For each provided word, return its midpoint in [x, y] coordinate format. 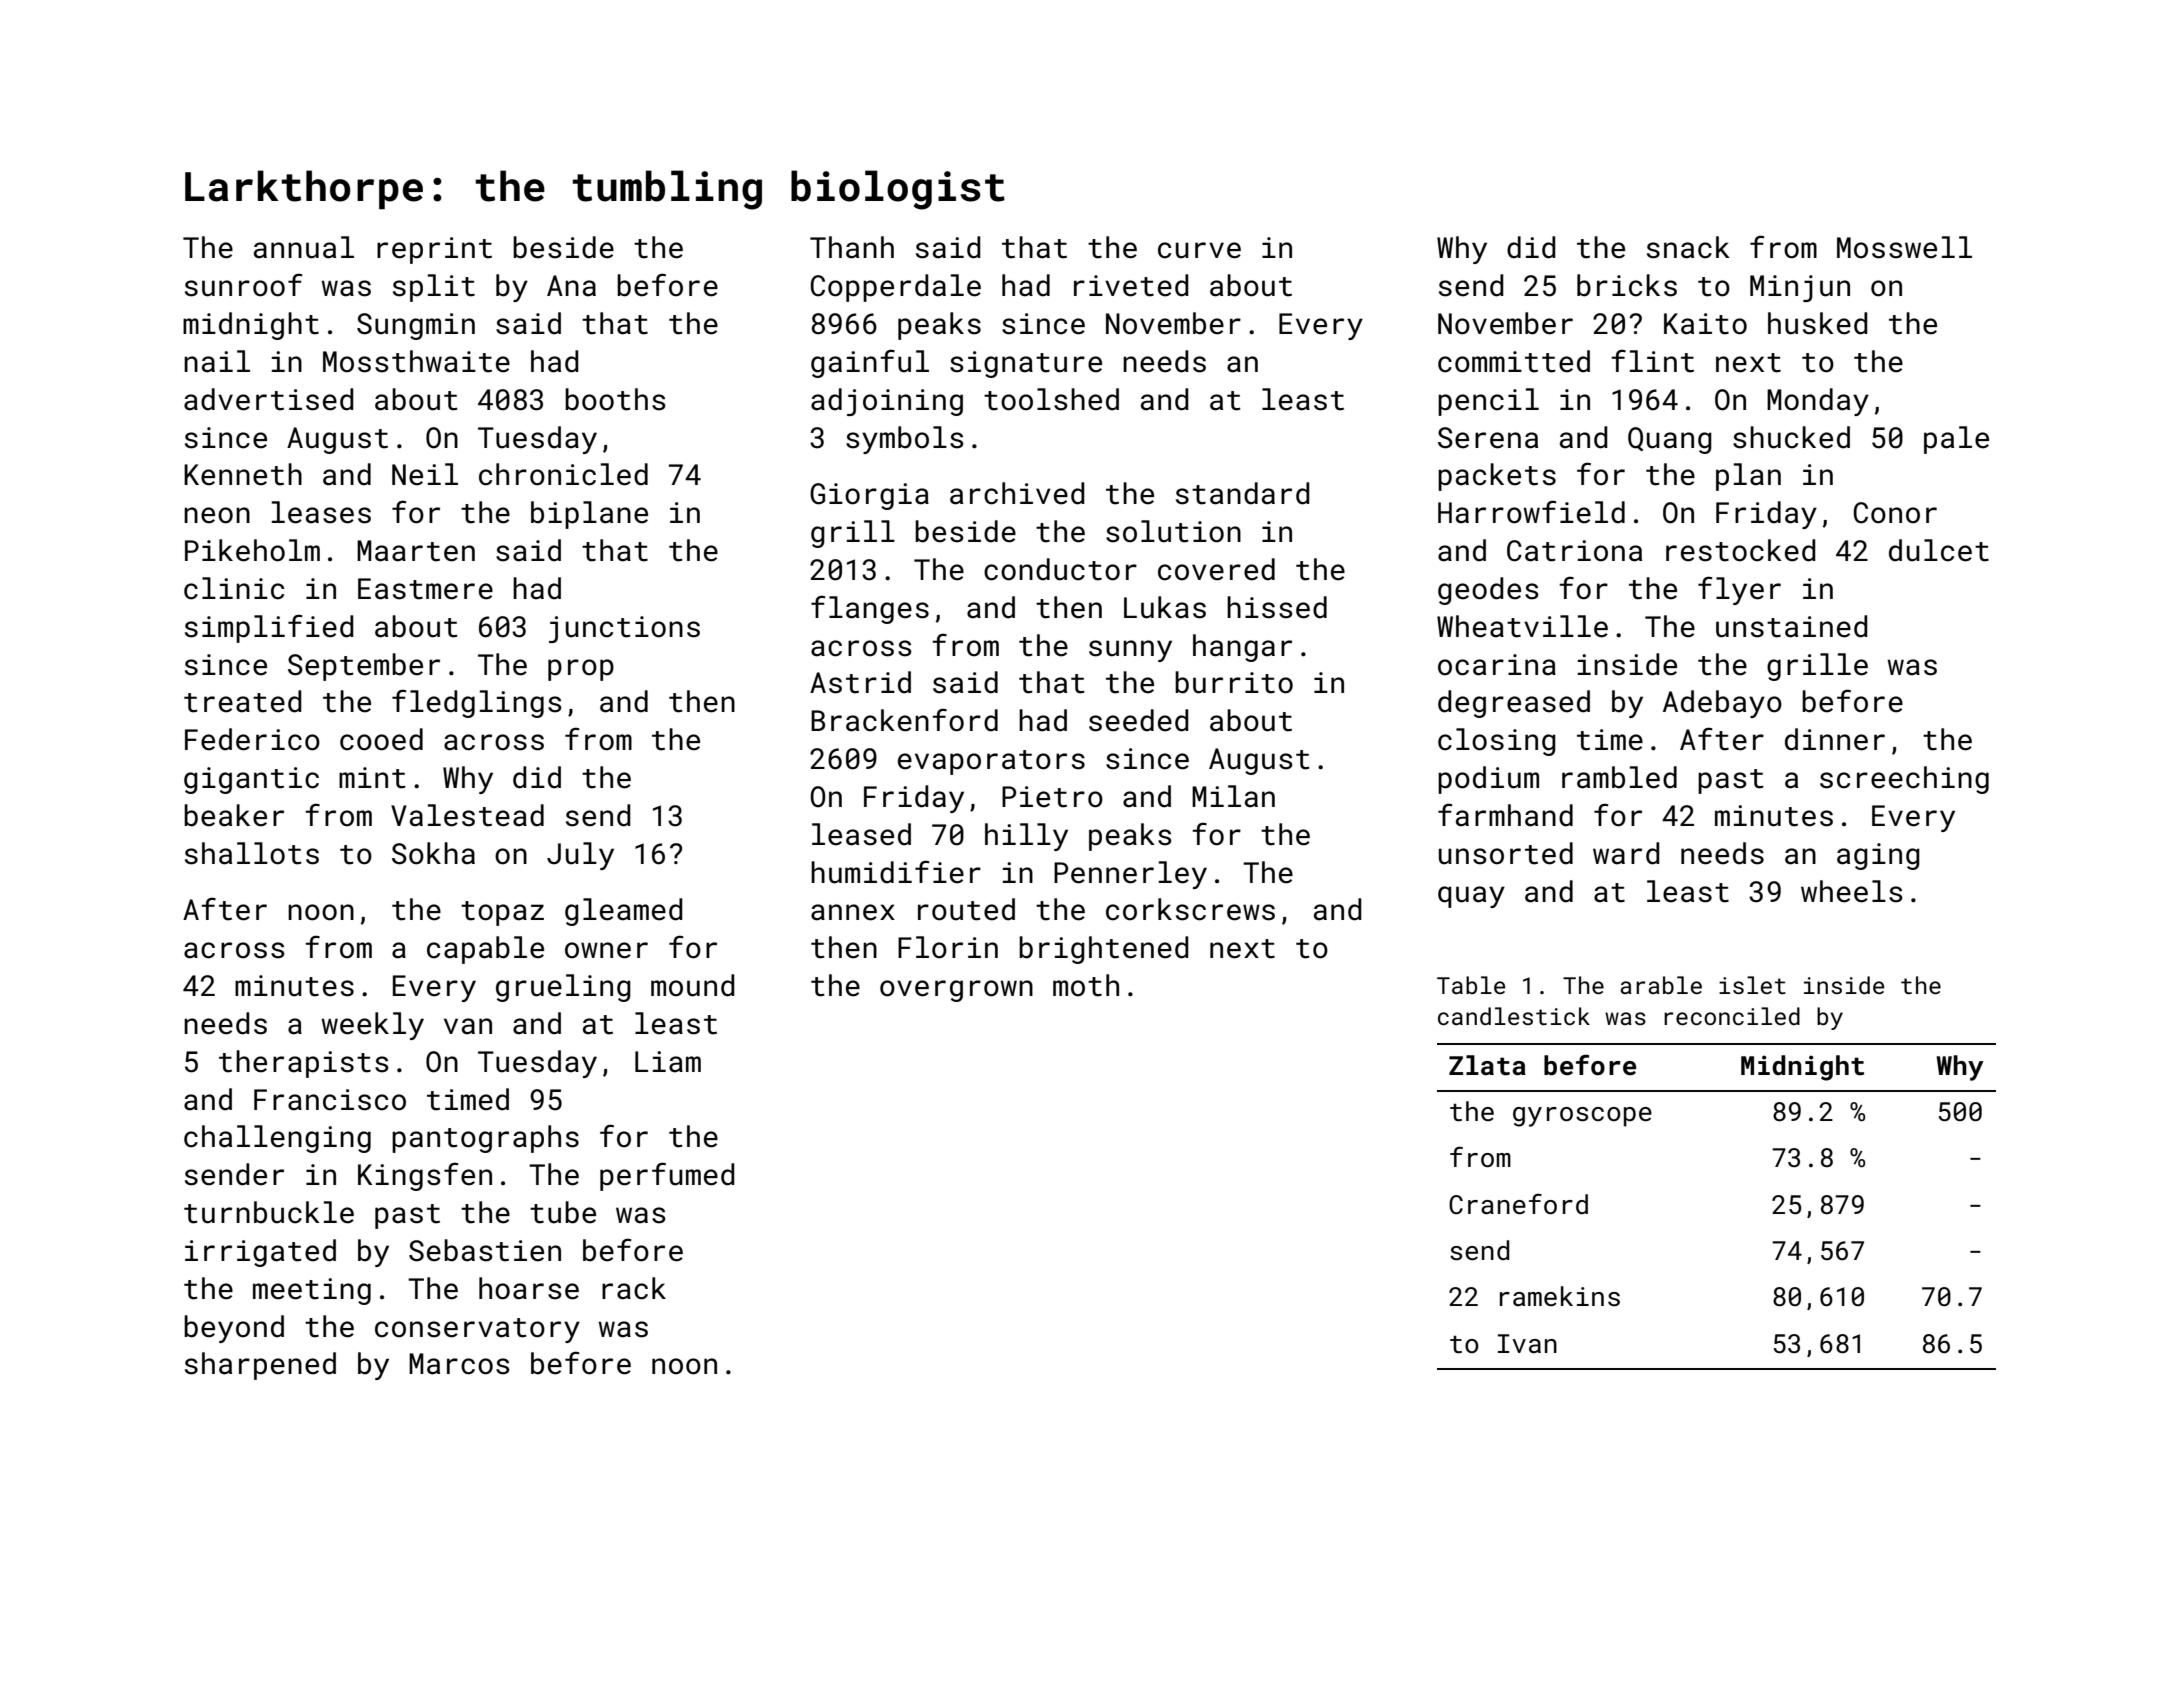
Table [1471, 985]
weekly [372, 1026]
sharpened [260, 1366]
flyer [1739, 590]
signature [1026, 364]
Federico [252, 739]
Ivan [1527, 1343]
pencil [1488, 402]
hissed [1277, 607]
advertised [268, 399]
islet [1752, 985]
